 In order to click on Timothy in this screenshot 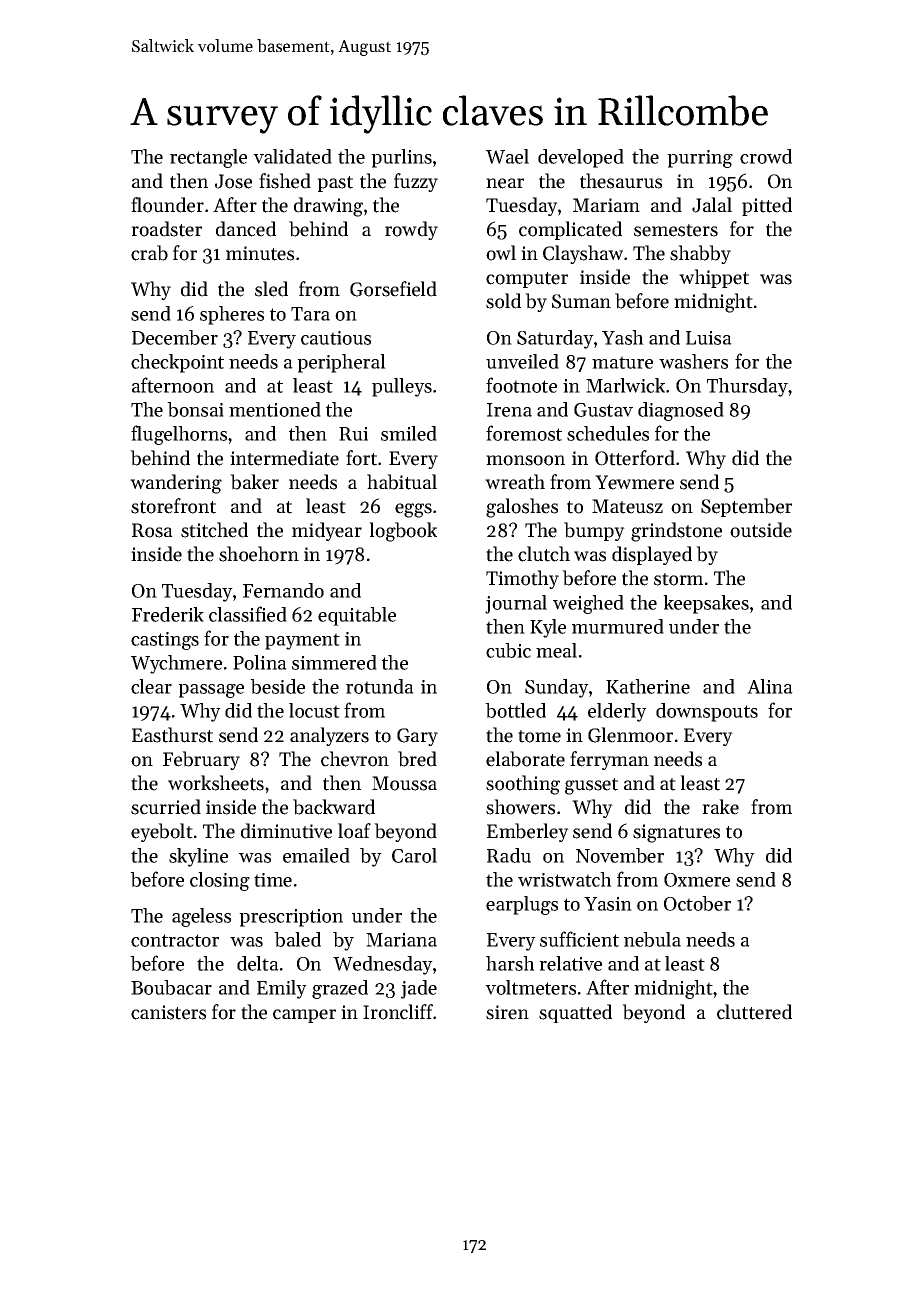, I will do `click(522, 579)`.
